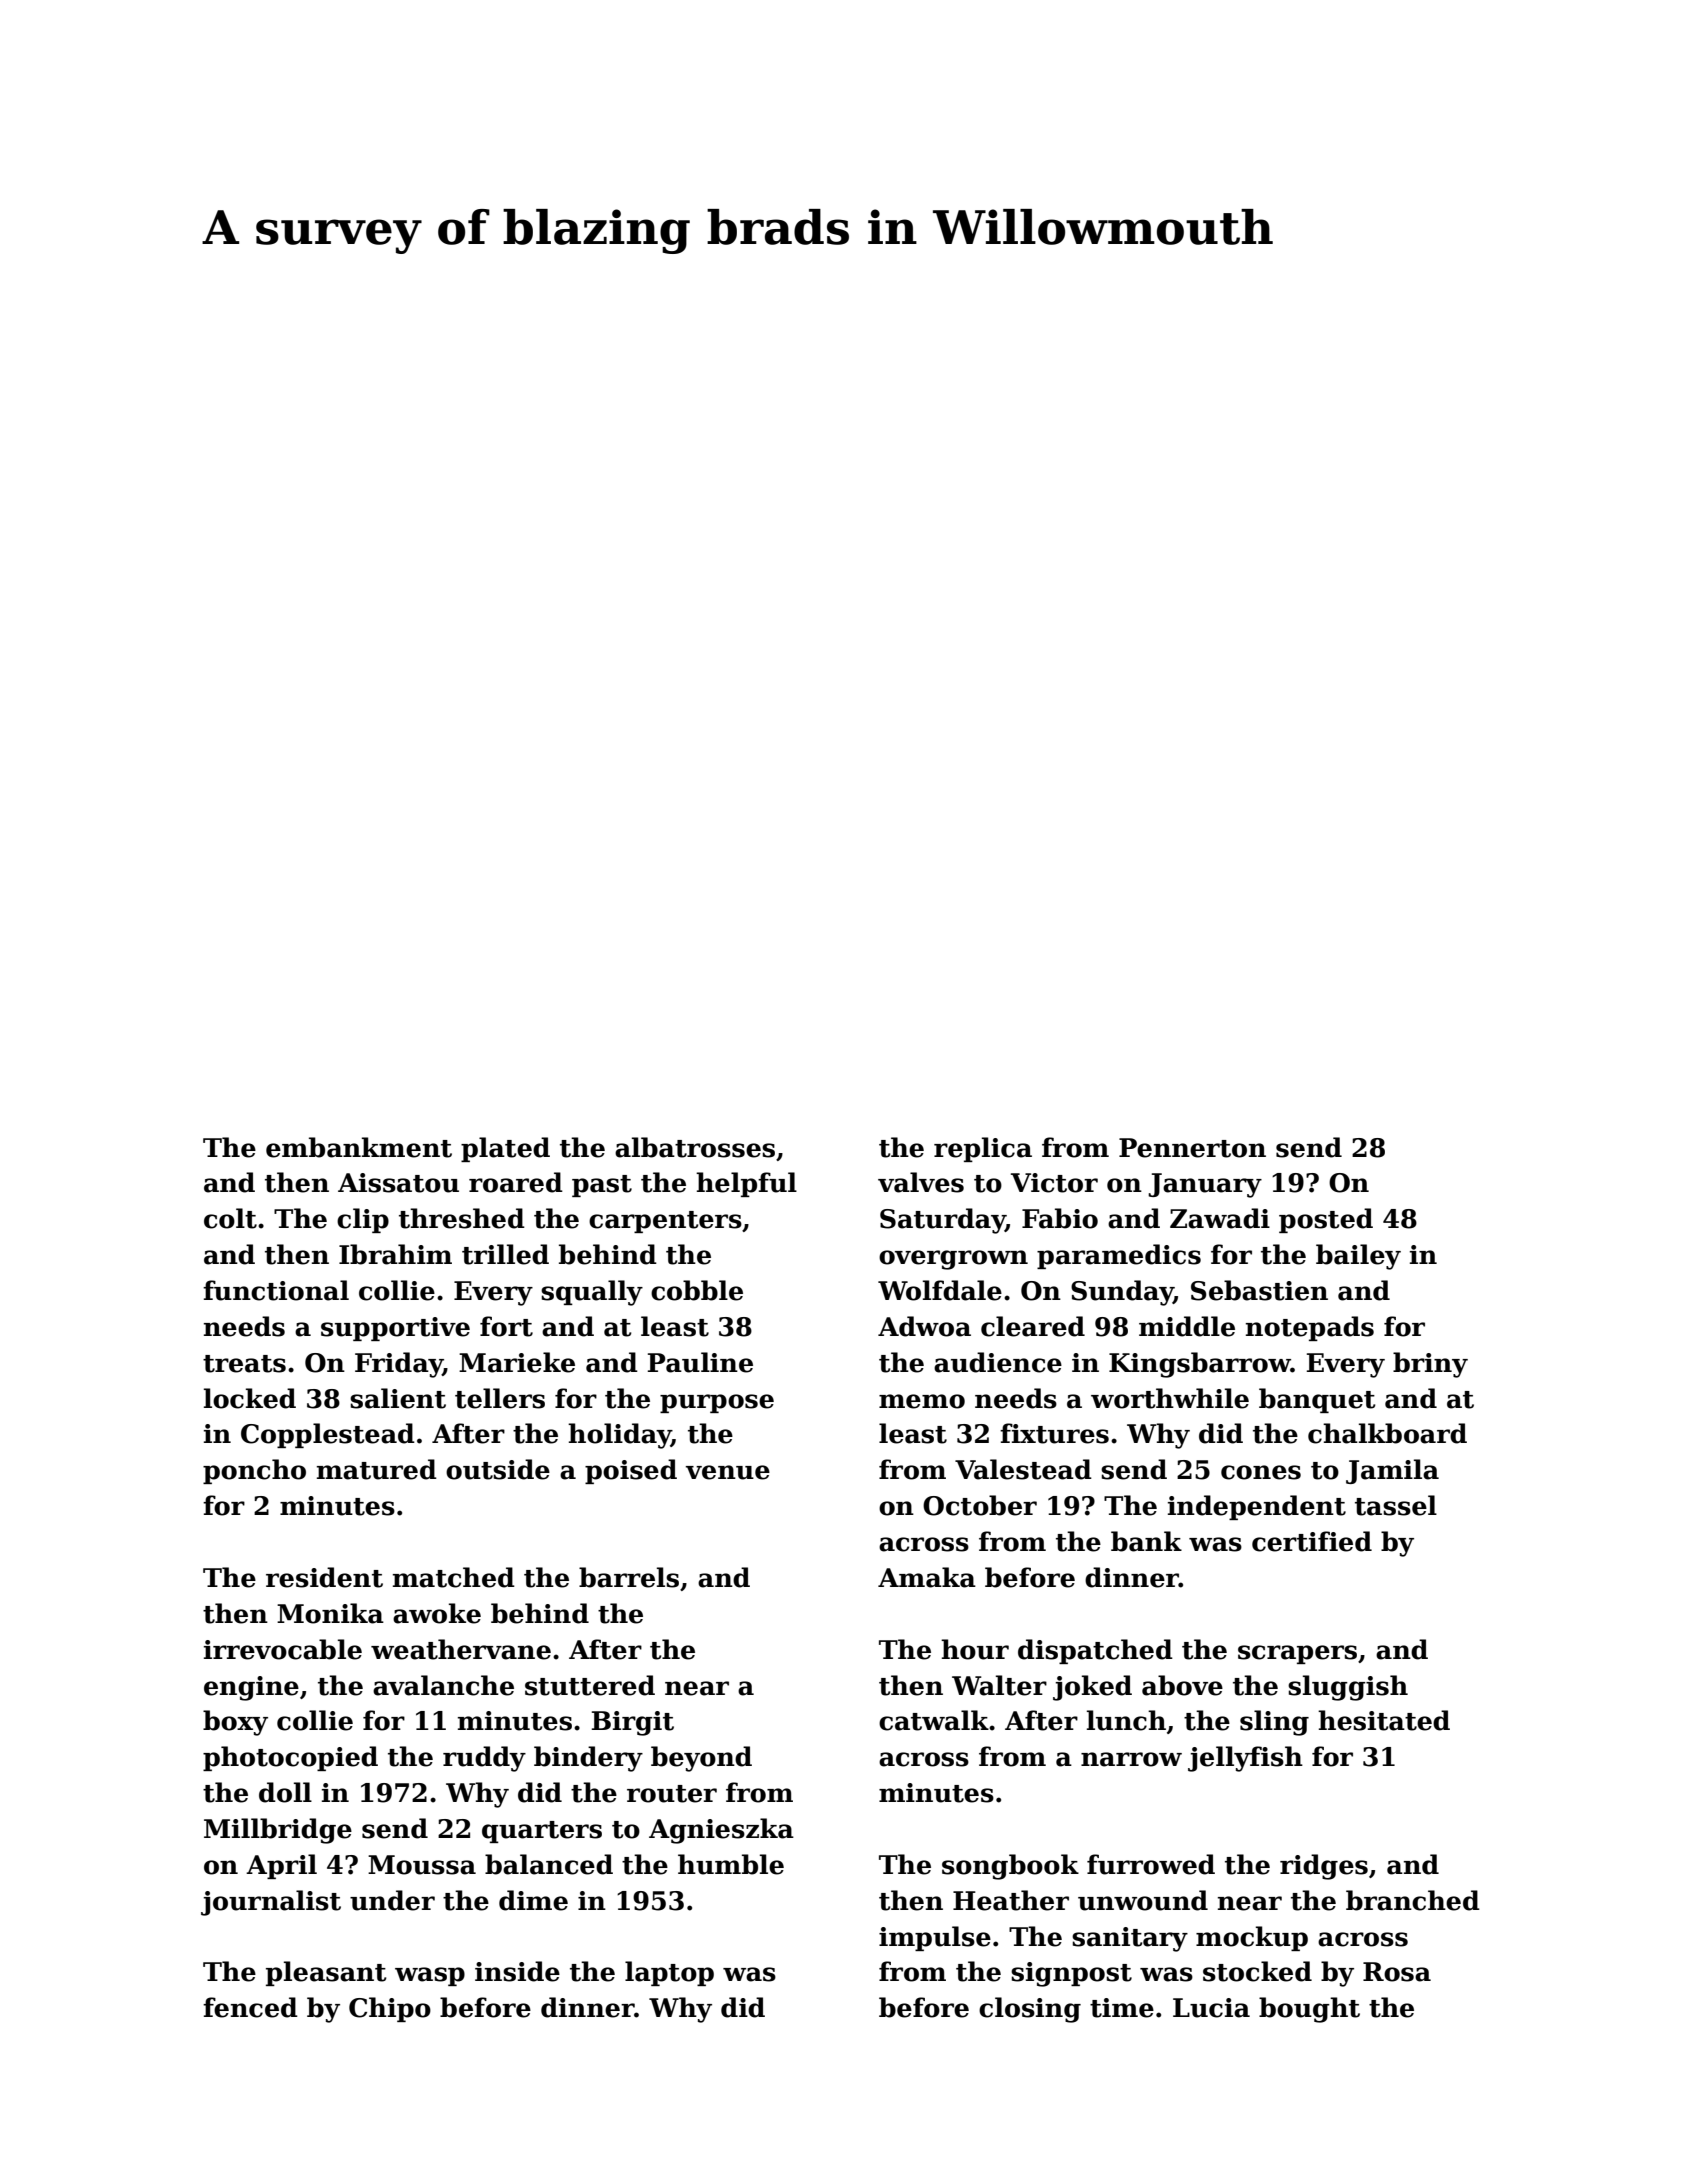 The image size is (1683, 2178). What do you see at coordinates (505, 1254) in the screenshot?
I see `trilled` at bounding box center [505, 1254].
